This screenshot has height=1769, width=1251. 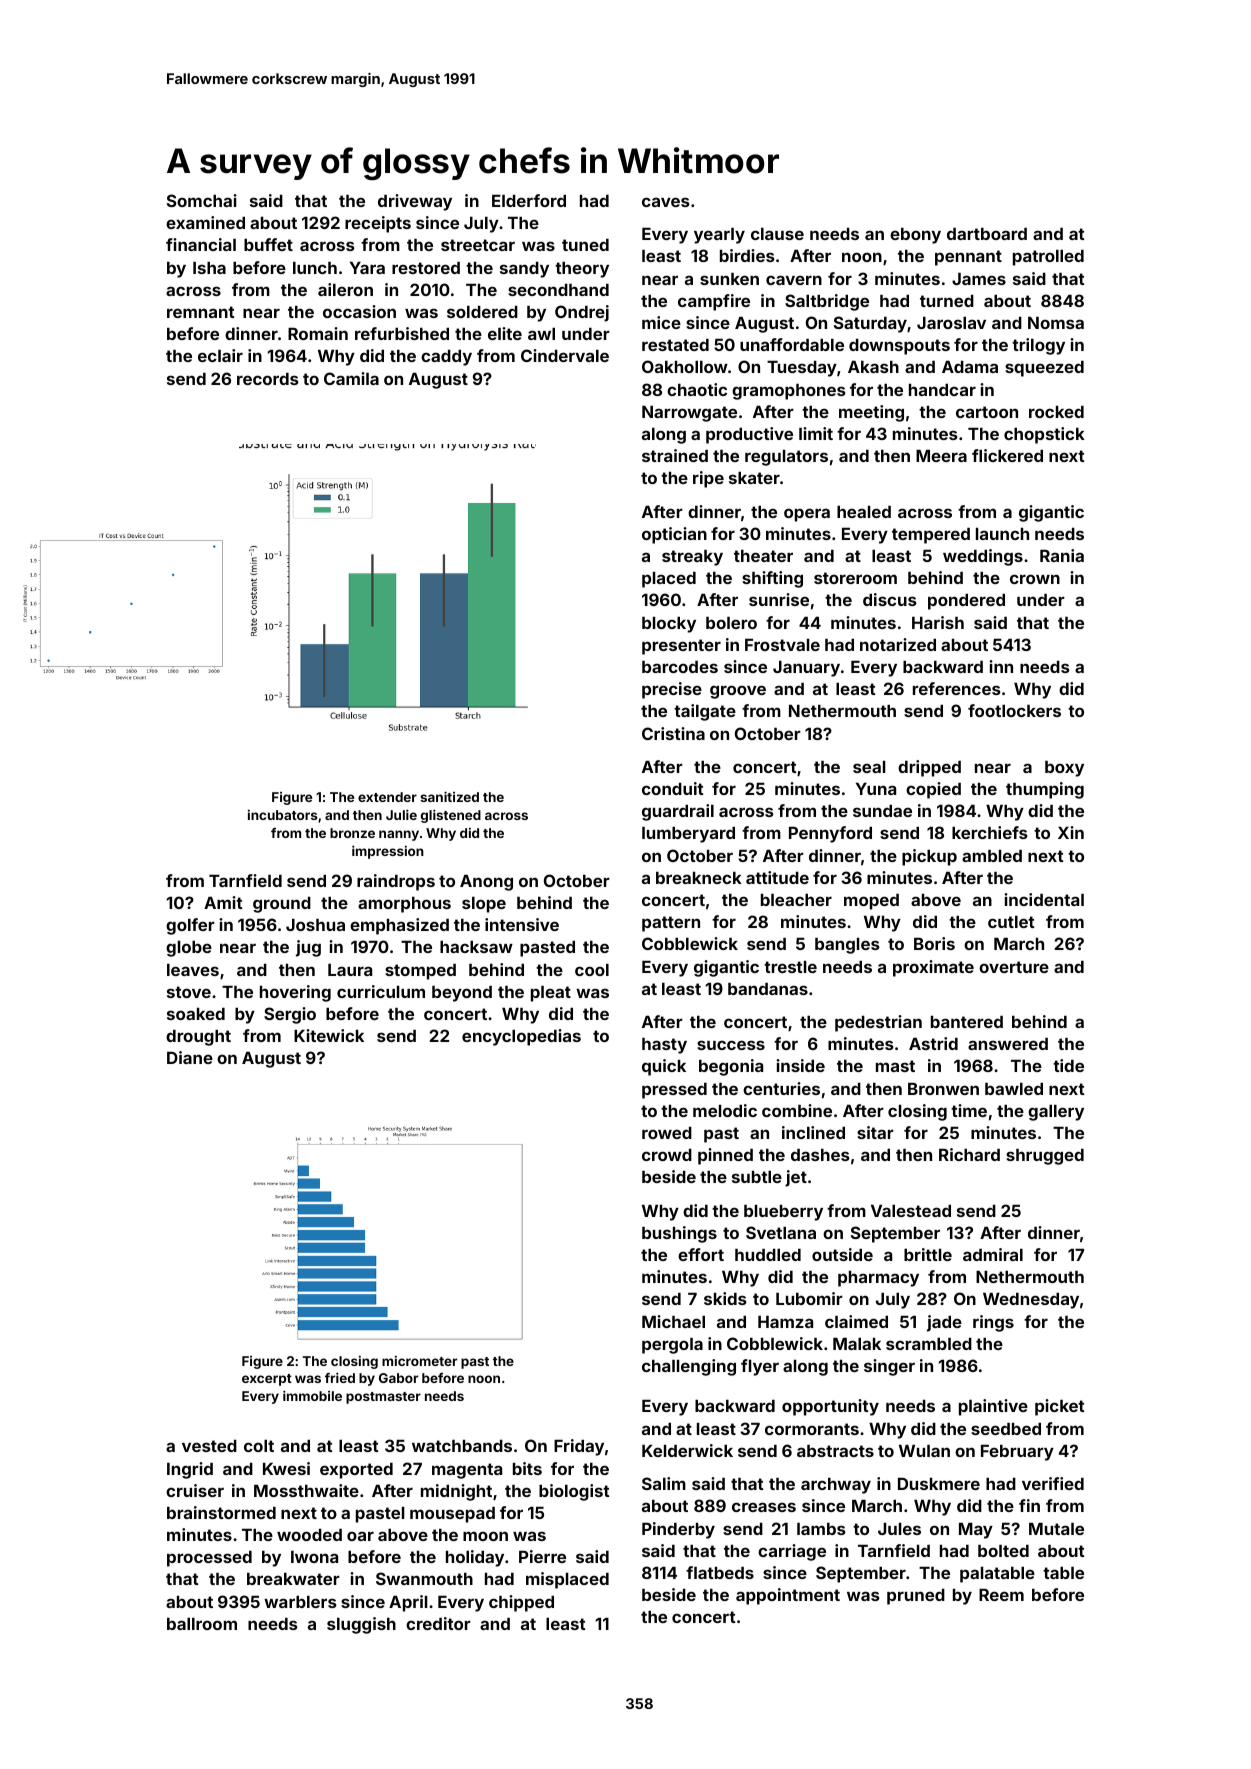 What do you see at coordinates (449, 796) in the screenshot?
I see `sanitized` at bounding box center [449, 796].
